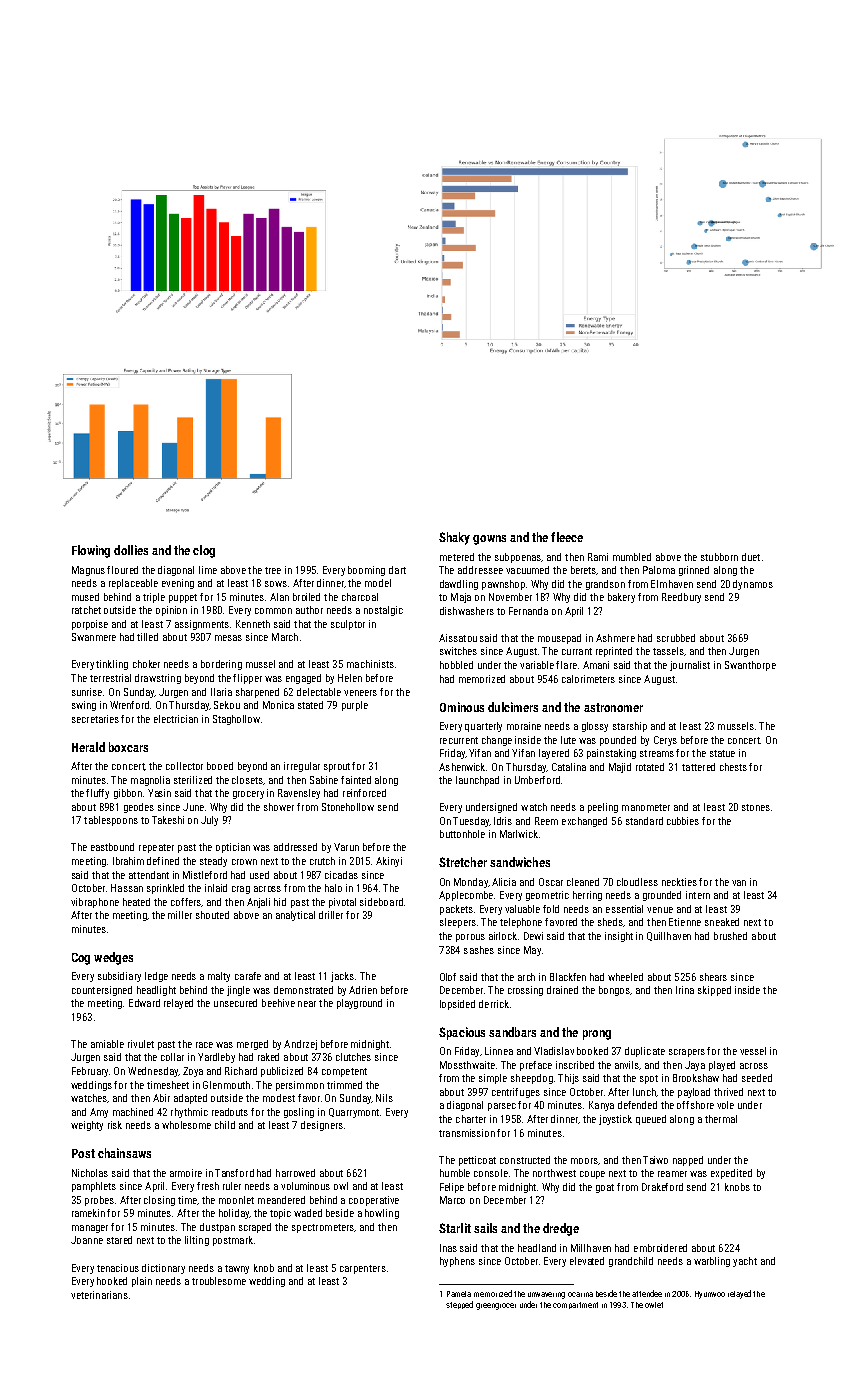 The width and height of the image is (849, 1400). I want to click on jacks, so click(342, 977).
